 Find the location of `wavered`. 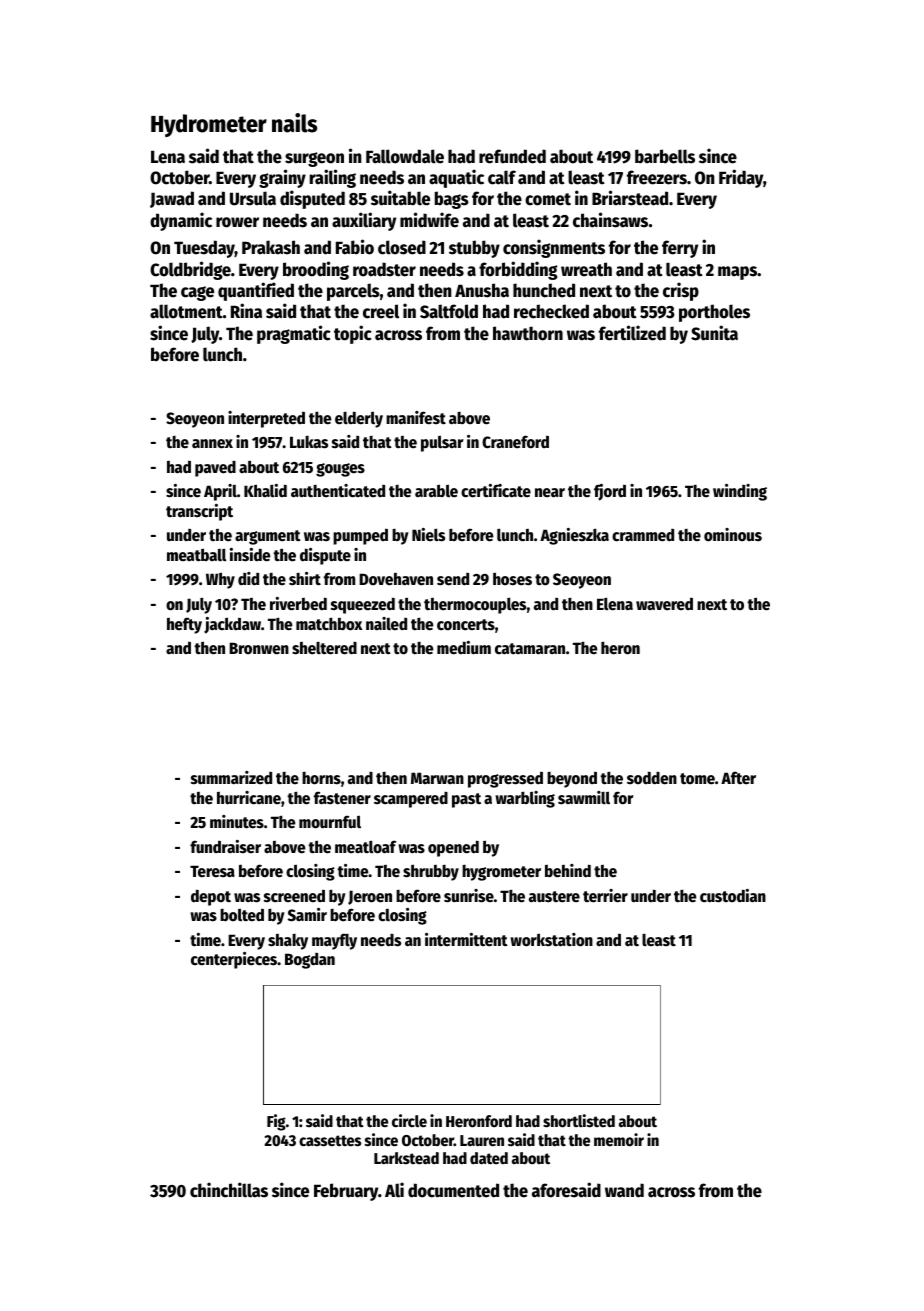

wavered is located at coordinates (664, 604).
